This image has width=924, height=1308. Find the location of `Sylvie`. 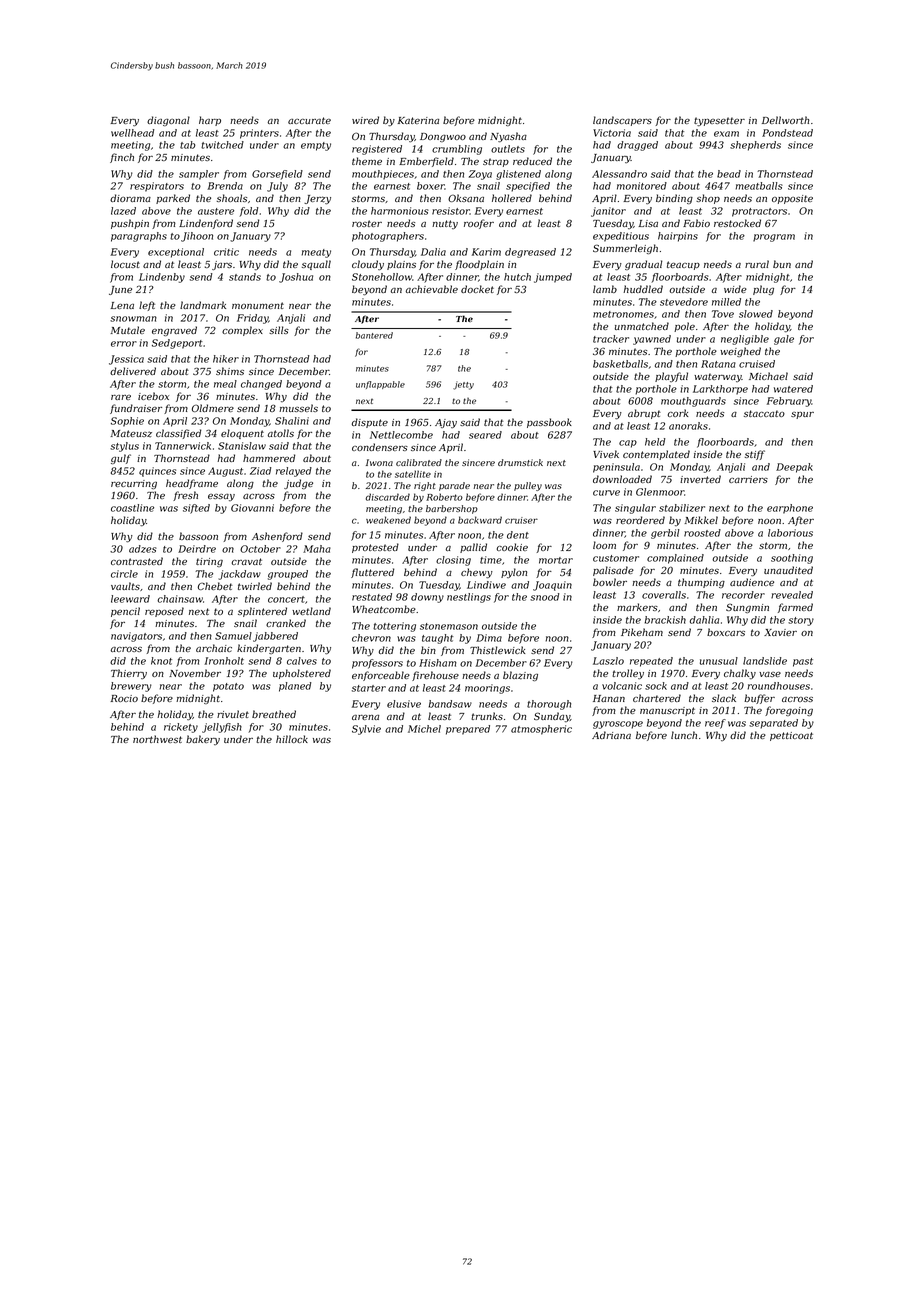

Sylvie is located at coordinates (366, 730).
